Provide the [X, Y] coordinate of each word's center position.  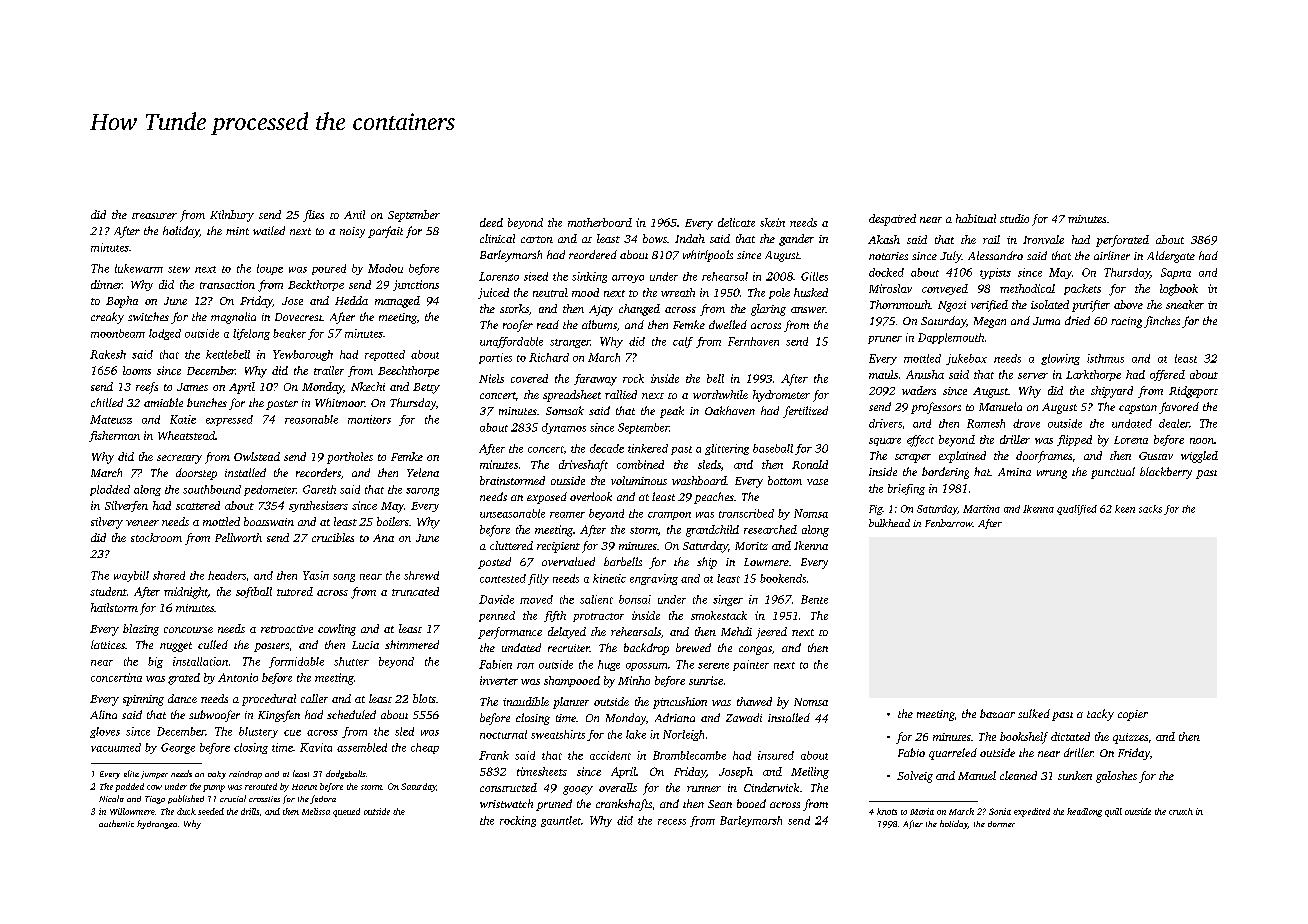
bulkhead [889, 523]
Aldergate [1171, 257]
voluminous [639, 480]
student [108, 591]
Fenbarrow [949, 523]
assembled [362, 747]
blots [424, 698]
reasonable [311, 419]
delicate [736, 222]
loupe [270, 269]
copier [1133, 715]
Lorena [1131, 440]
